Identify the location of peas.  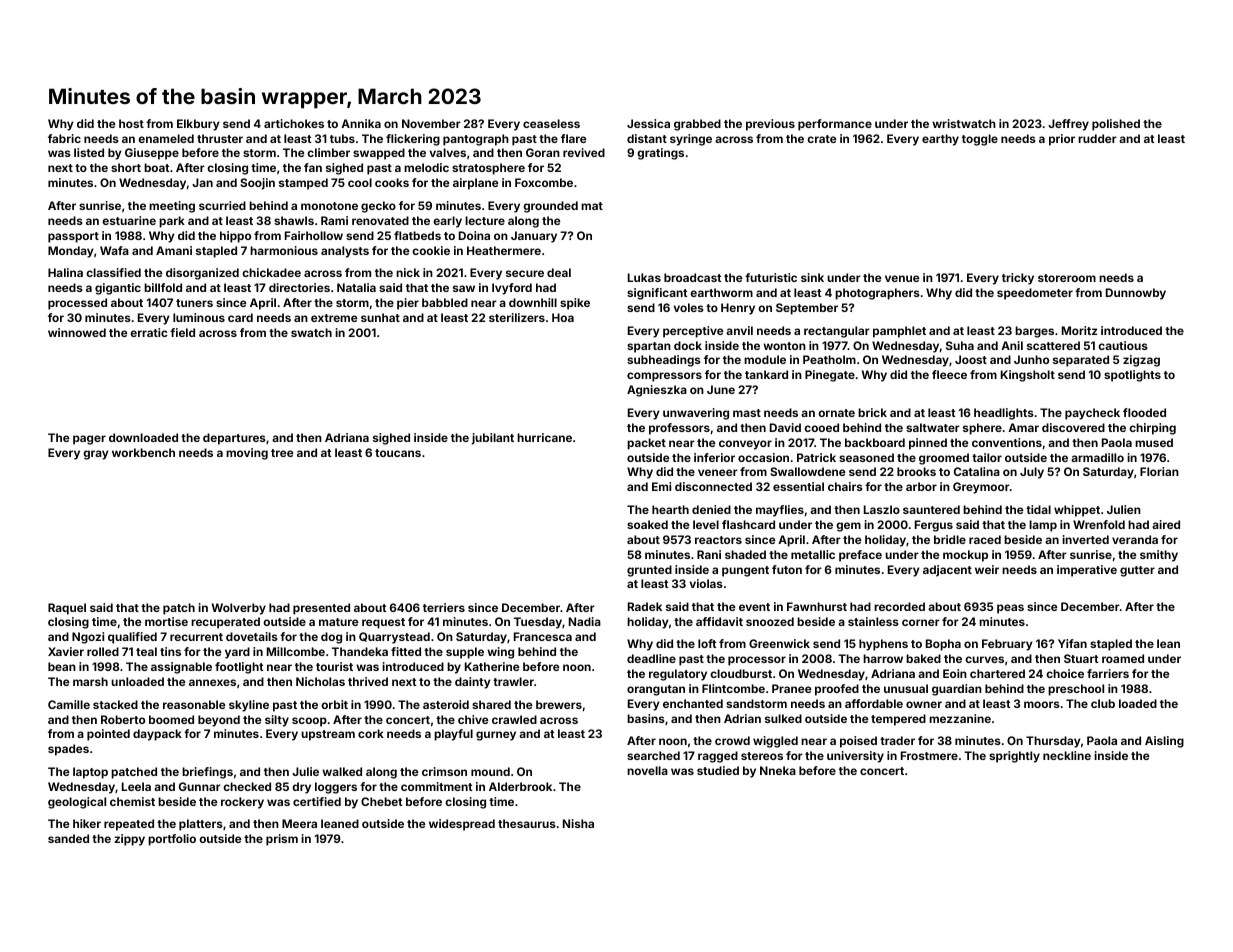
(1010, 609).
